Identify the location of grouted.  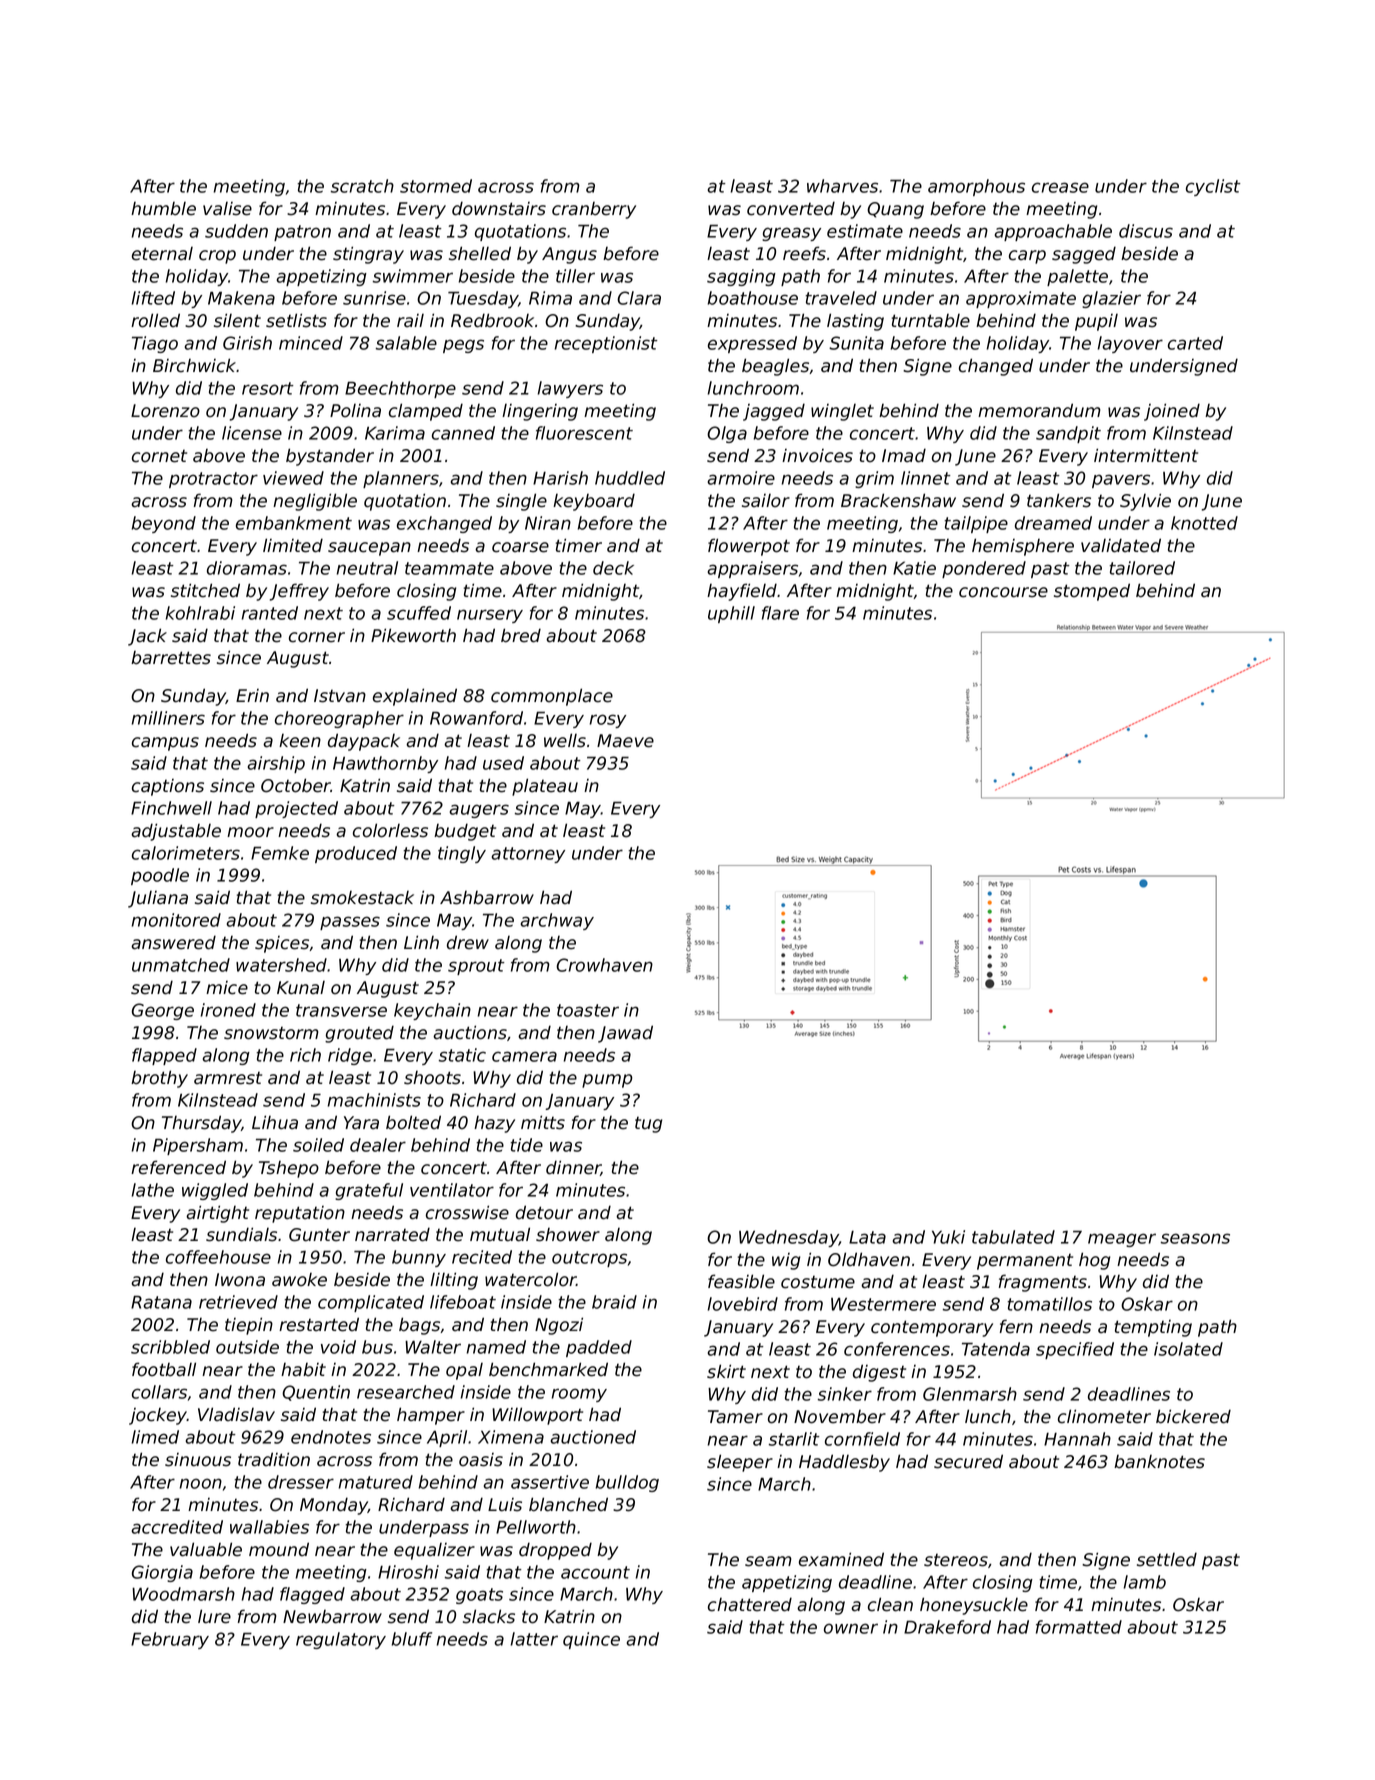
(359, 1034).
